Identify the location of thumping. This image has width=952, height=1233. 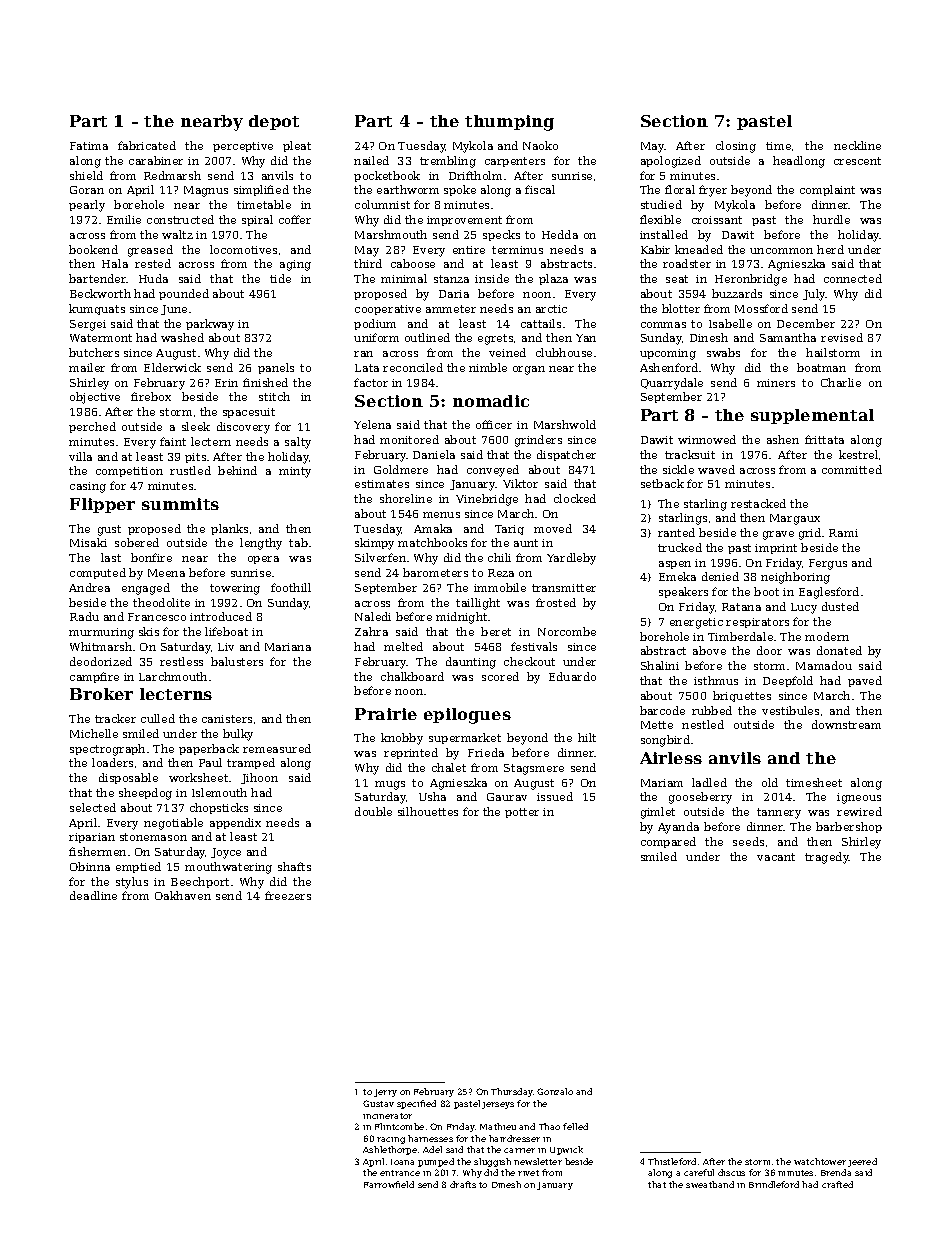
(509, 123).
